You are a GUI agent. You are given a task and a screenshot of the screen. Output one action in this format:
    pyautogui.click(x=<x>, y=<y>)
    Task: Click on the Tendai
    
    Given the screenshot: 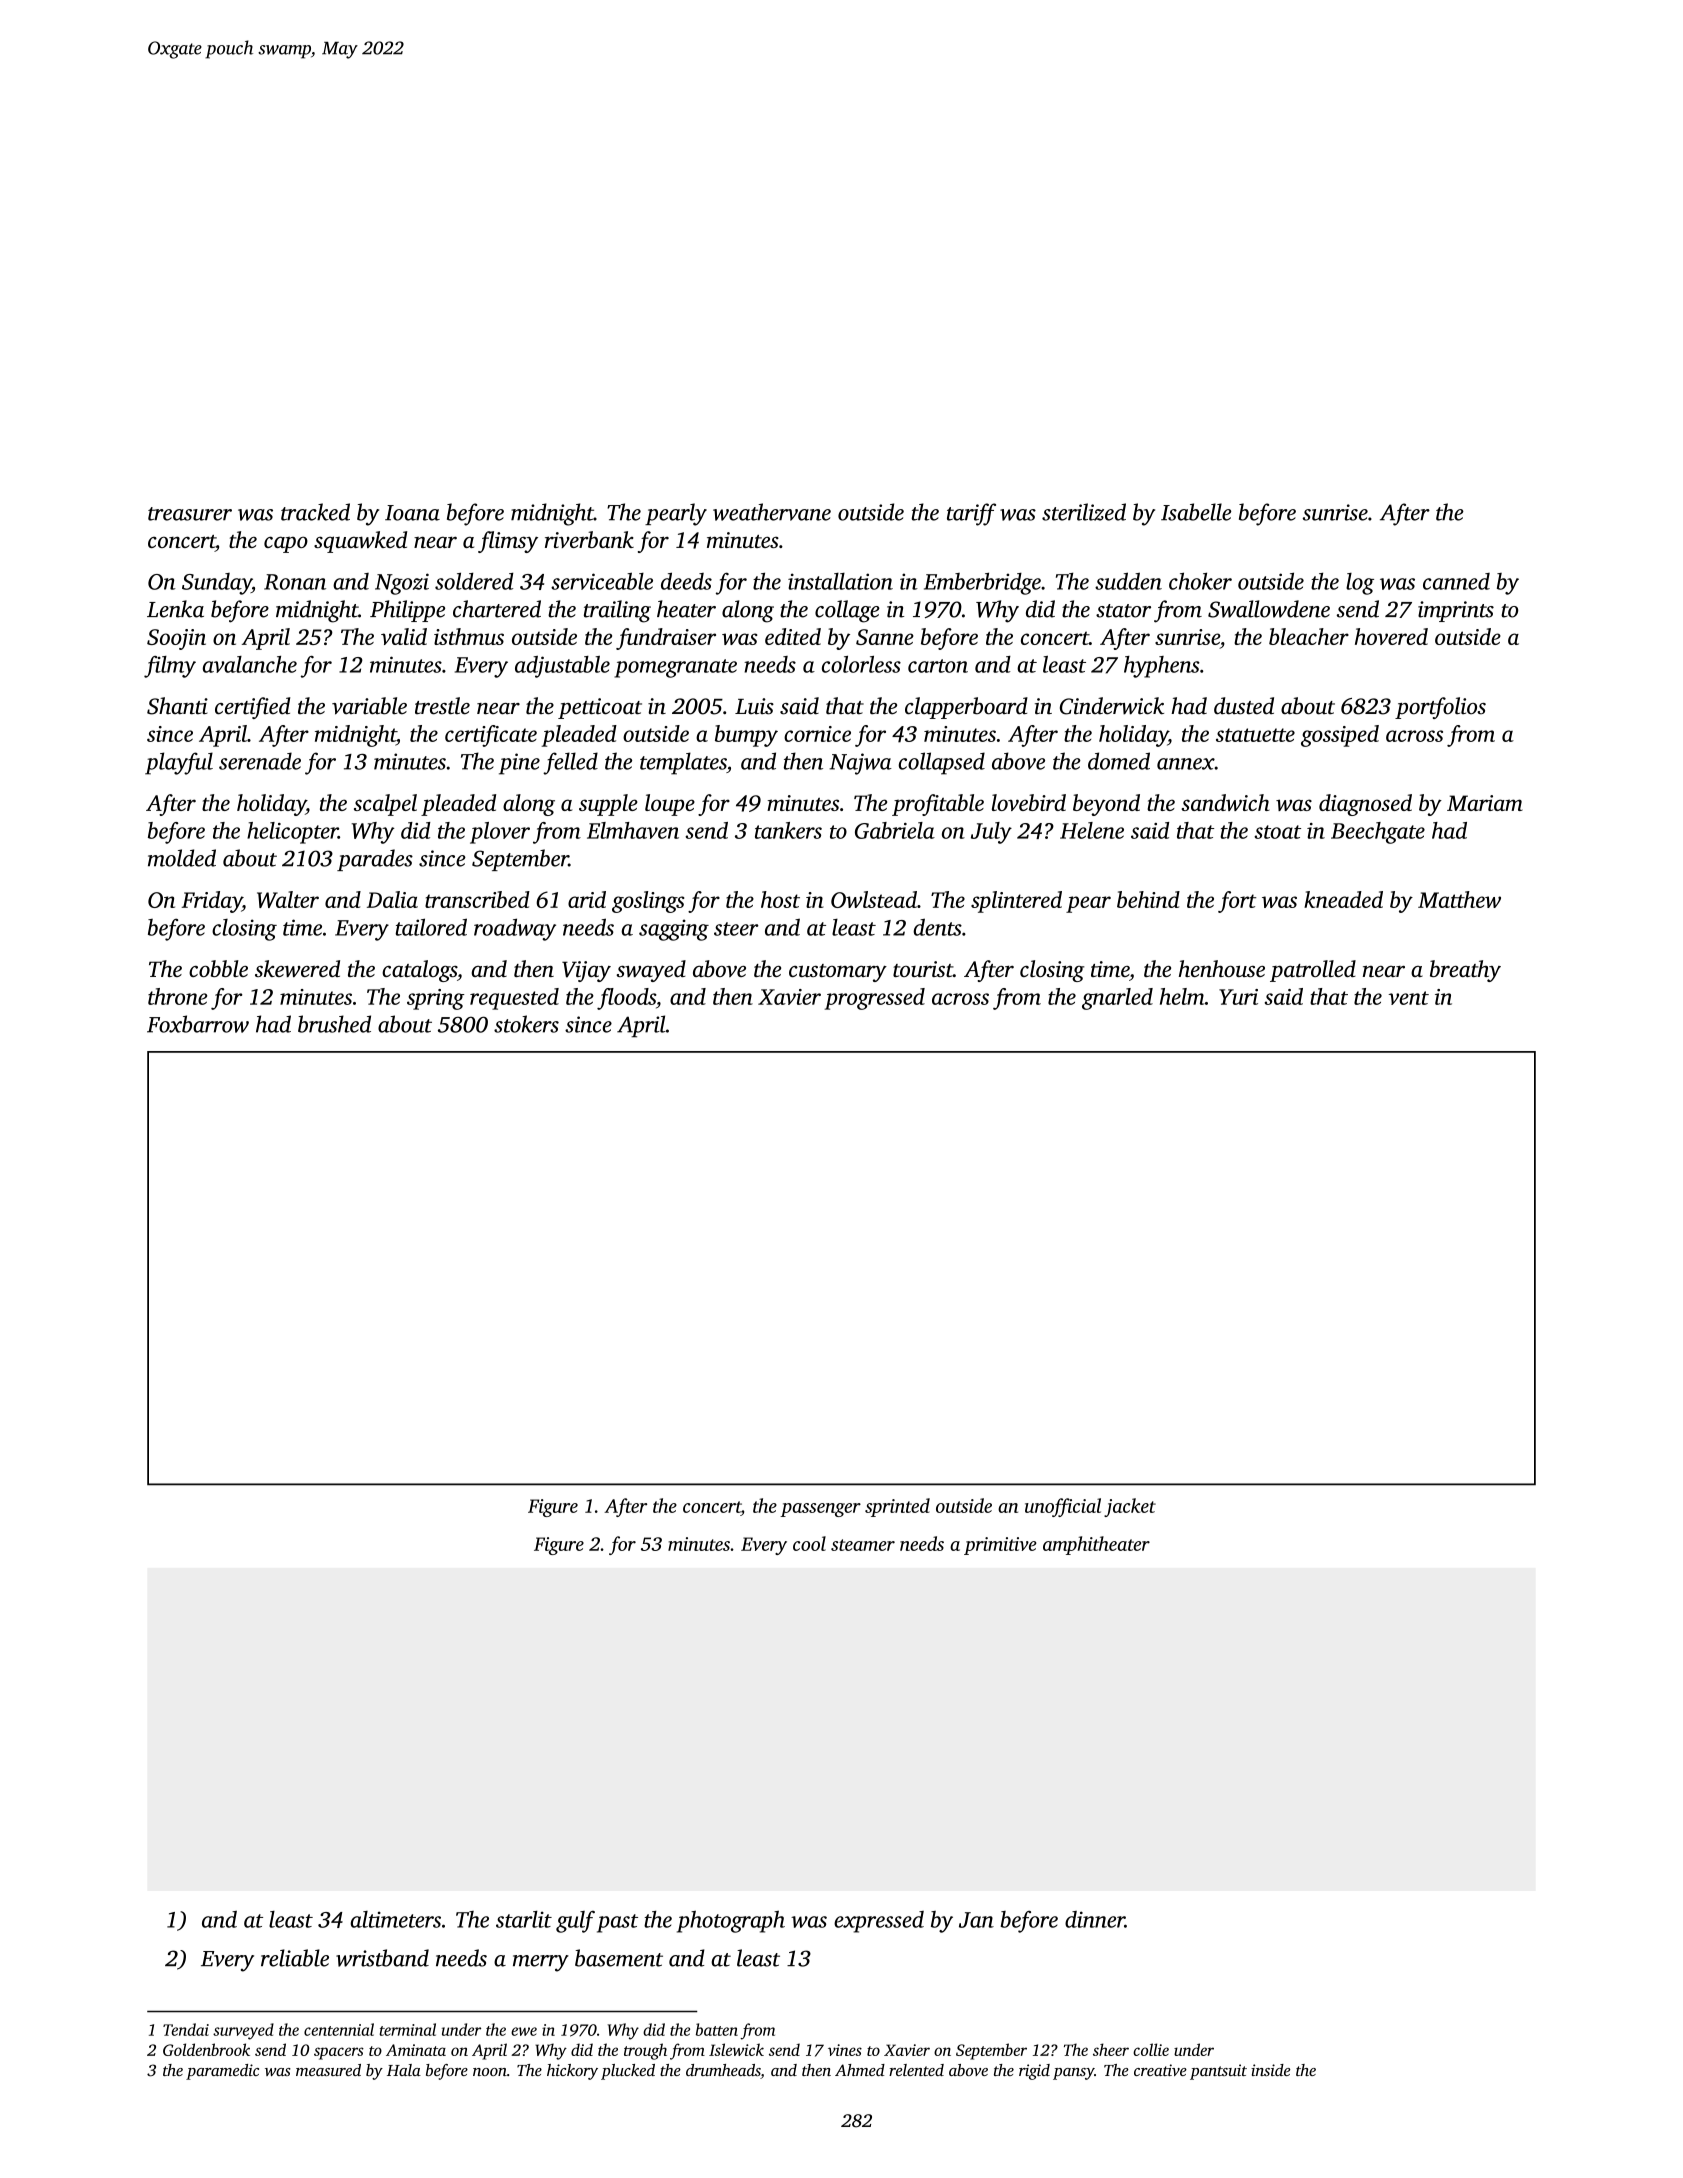 What is the action you would take?
    pyautogui.click(x=186, y=2029)
